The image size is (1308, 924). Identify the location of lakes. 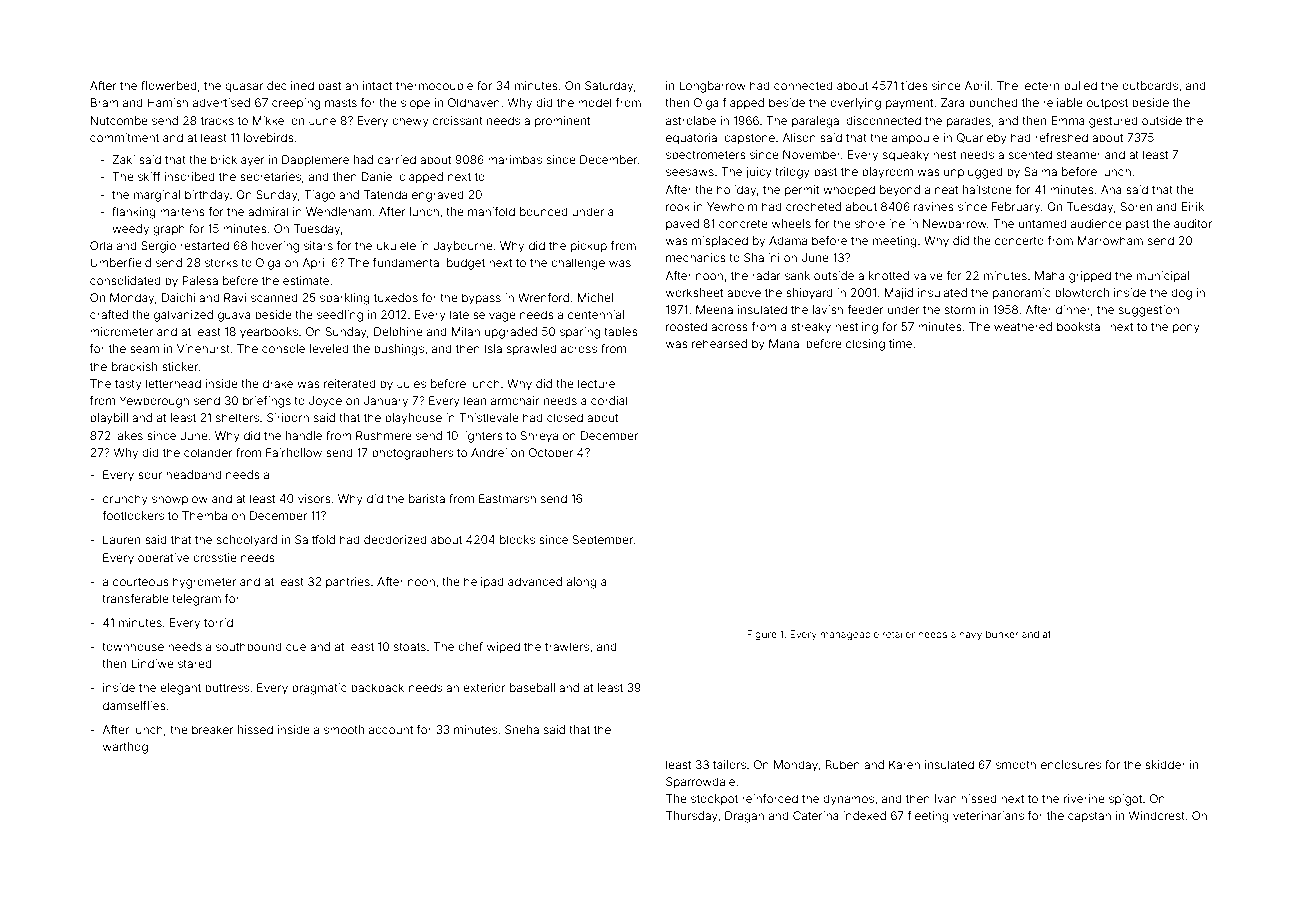
(129, 435).
